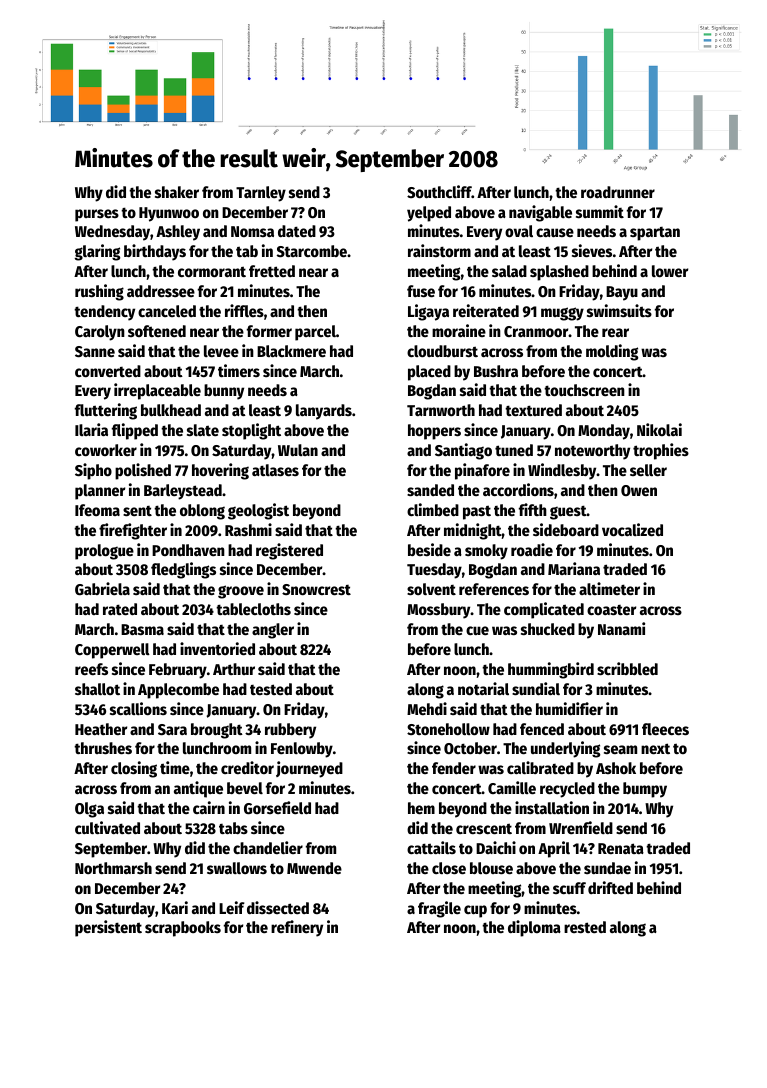 Image resolution: width=767 pixels, height=1088 pixels. Describe the element at coordinates (233, 828) in the screenshot. I see `tabs` at that location.
